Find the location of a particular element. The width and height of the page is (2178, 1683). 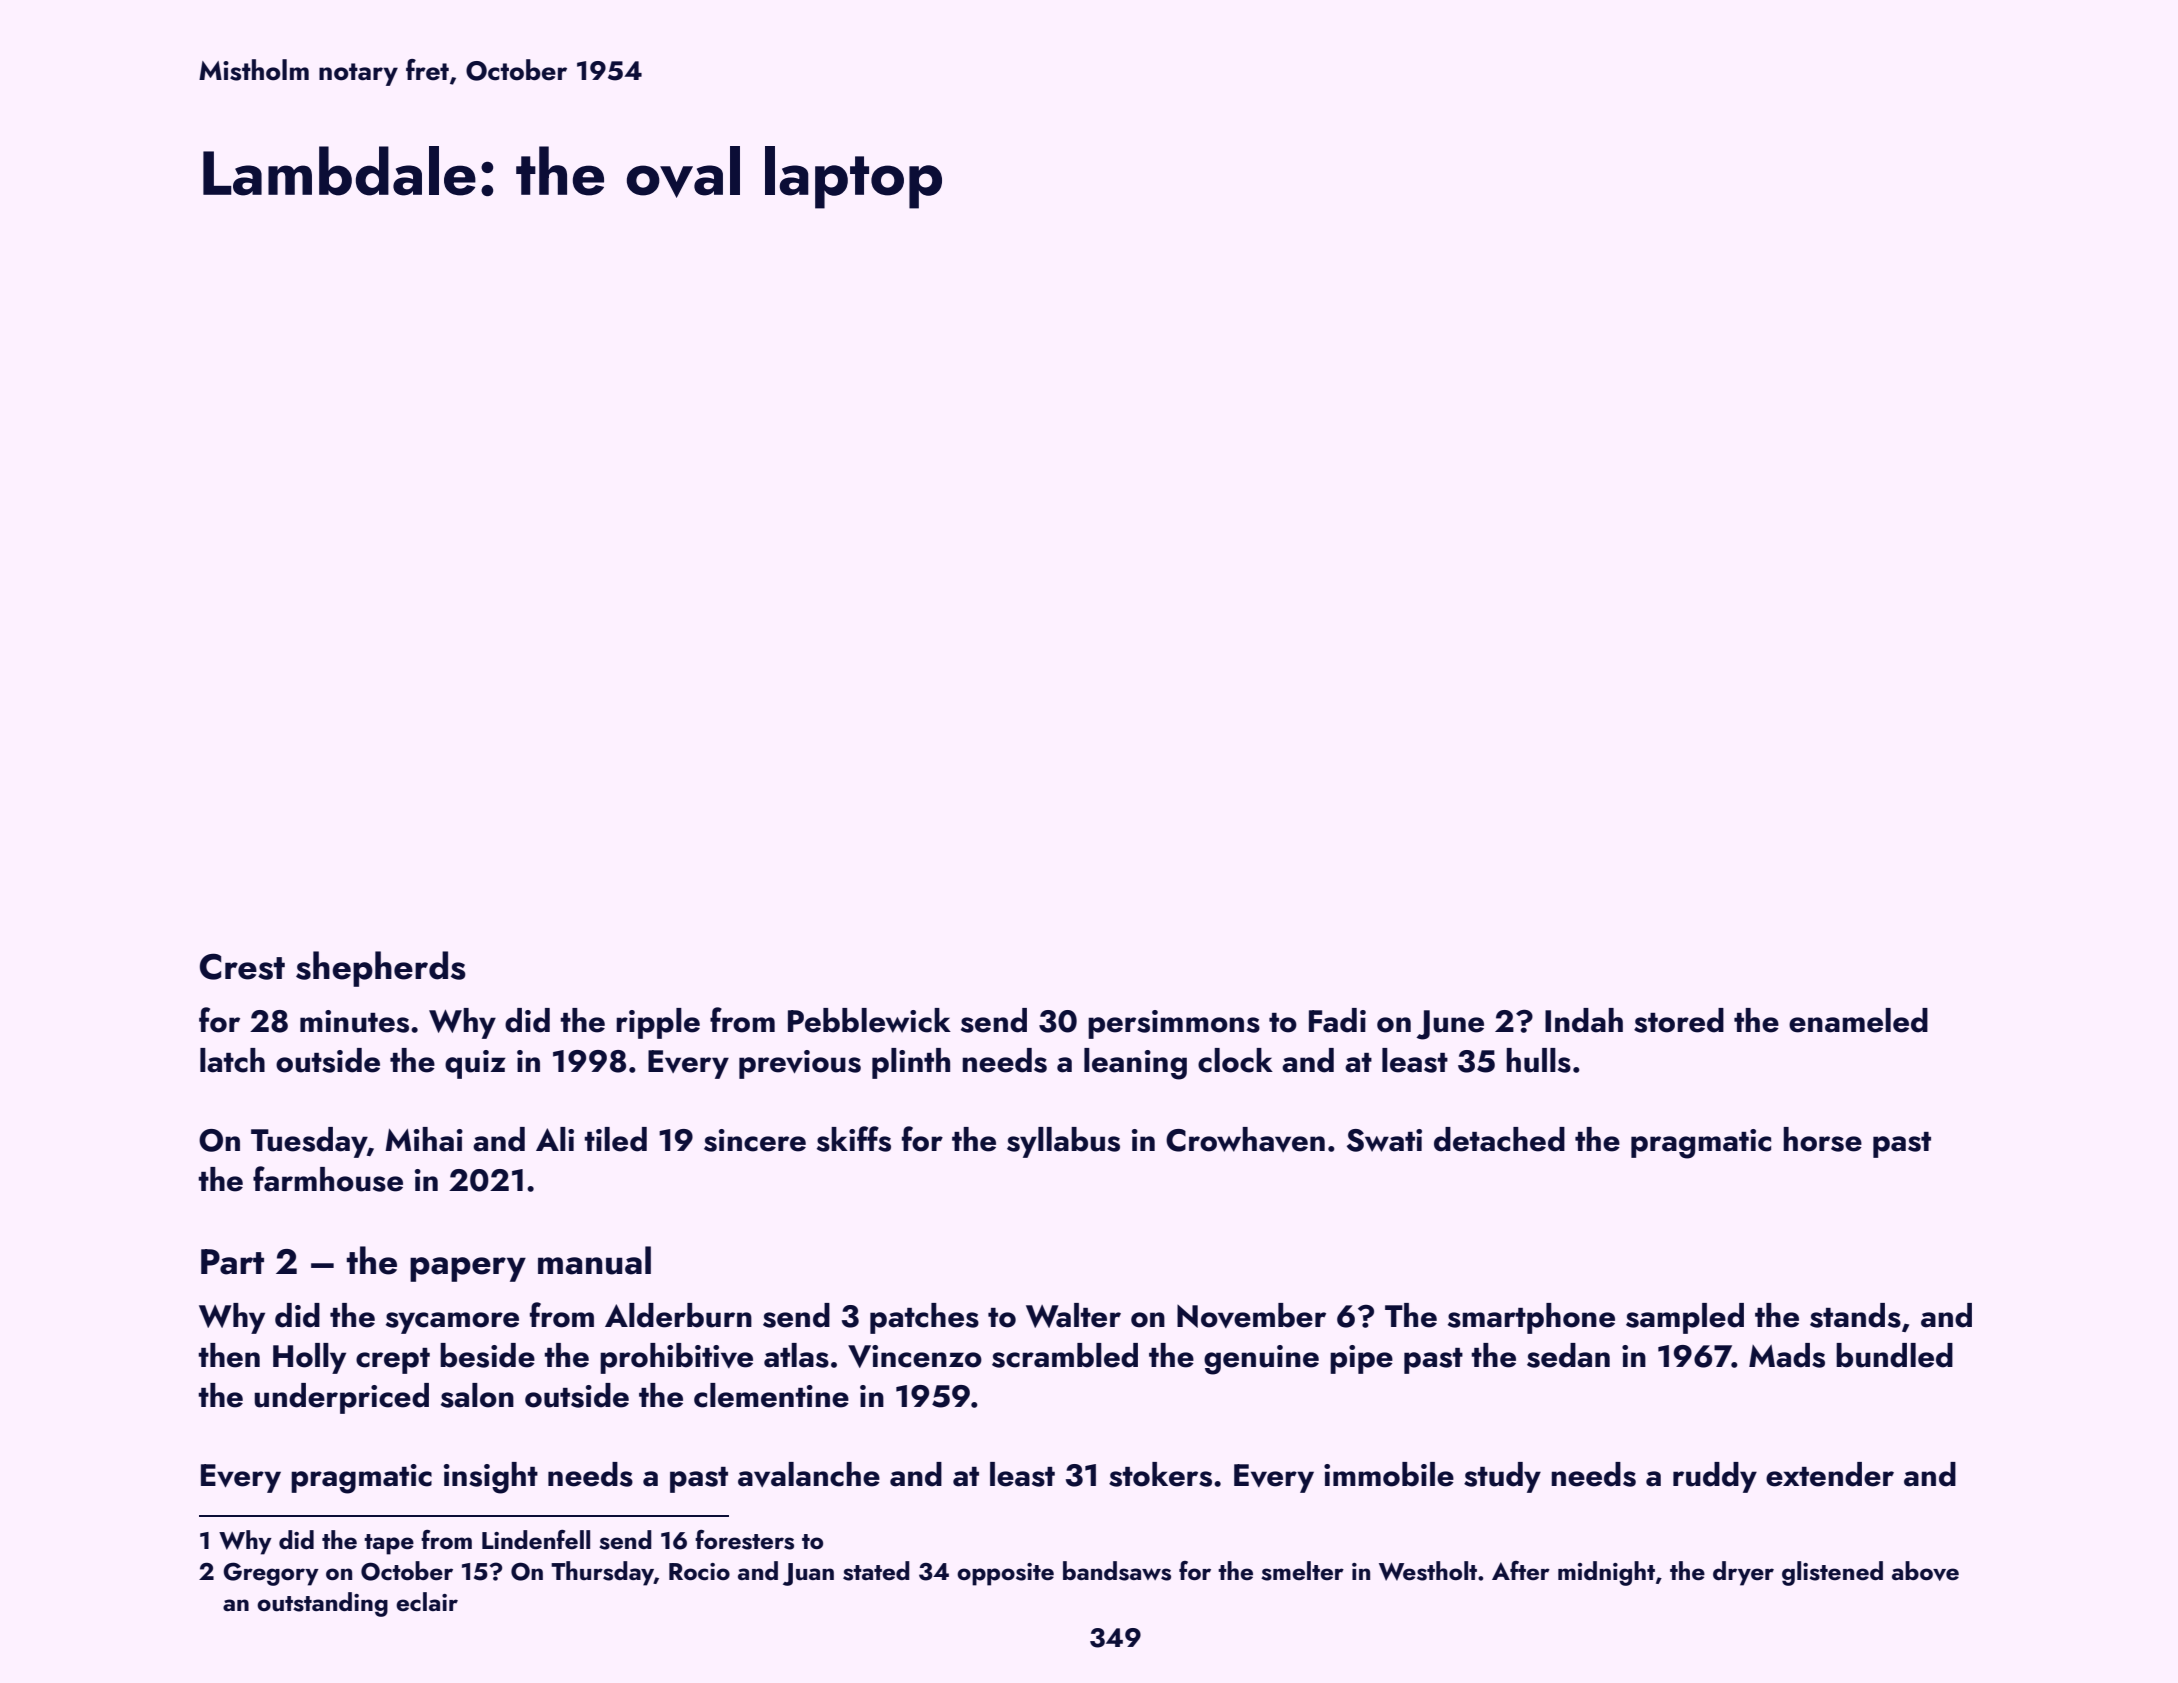

study is located at coordinates (1502, 1477).
